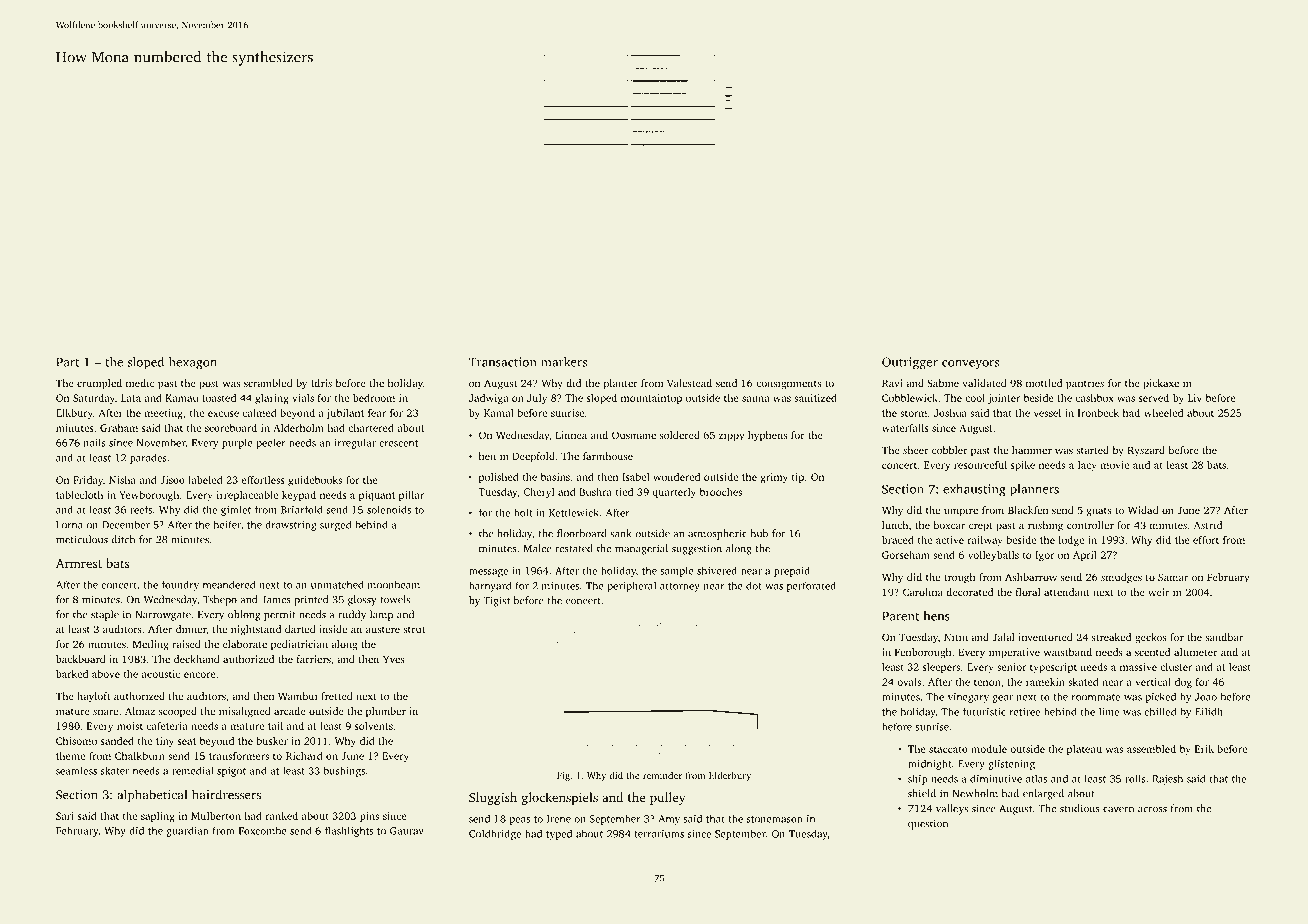 Image resolution: width=1308 pixels, height=924 pixels. Describe the element at coordinates (1146, 451) in the screenshot. I see `Ryszard` at that location.
